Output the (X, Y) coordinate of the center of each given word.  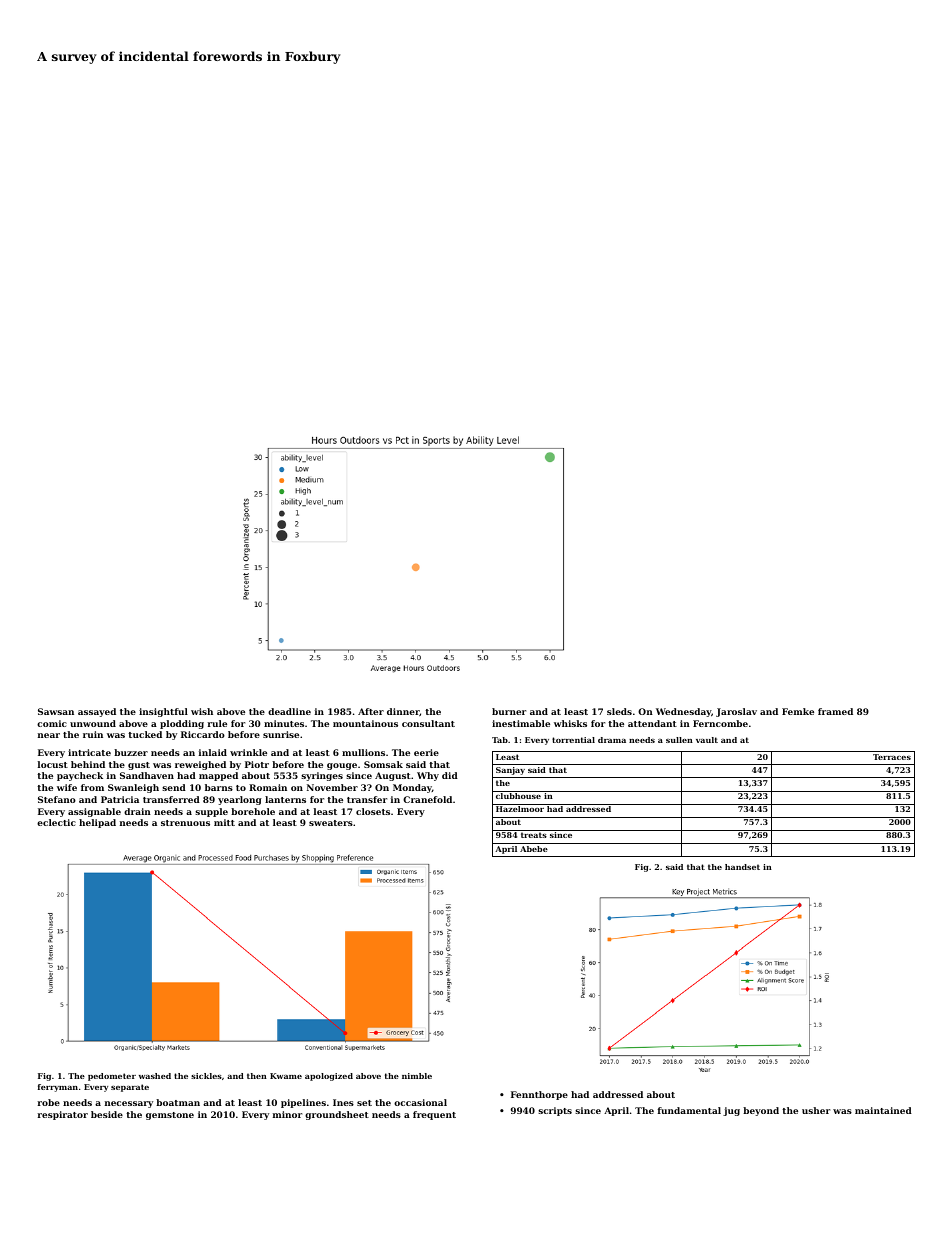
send (174, 787)
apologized (329, 1077)
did (450, 775)
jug (731, 1111)
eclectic (56, 822)
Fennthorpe (539, 1095)
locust (53, 764)
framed (835, 711)
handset (742, 867)
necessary (129, 1104)
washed (155, 1076)
